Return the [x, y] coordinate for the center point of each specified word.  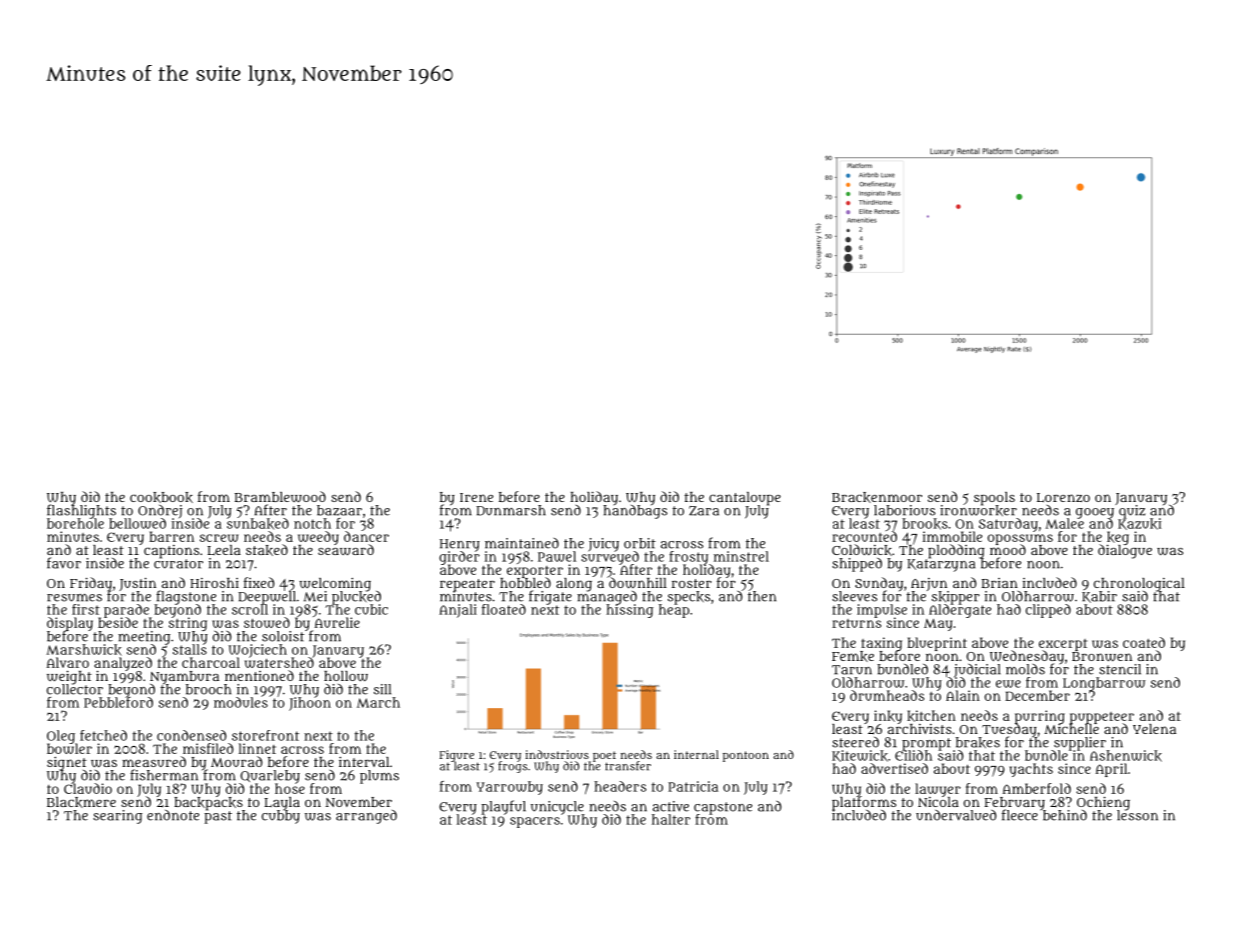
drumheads [887, 695]
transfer [628, 766]
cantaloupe [745, 498]
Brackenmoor [877, 497]
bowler [69, 749]
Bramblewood [280, 497]
